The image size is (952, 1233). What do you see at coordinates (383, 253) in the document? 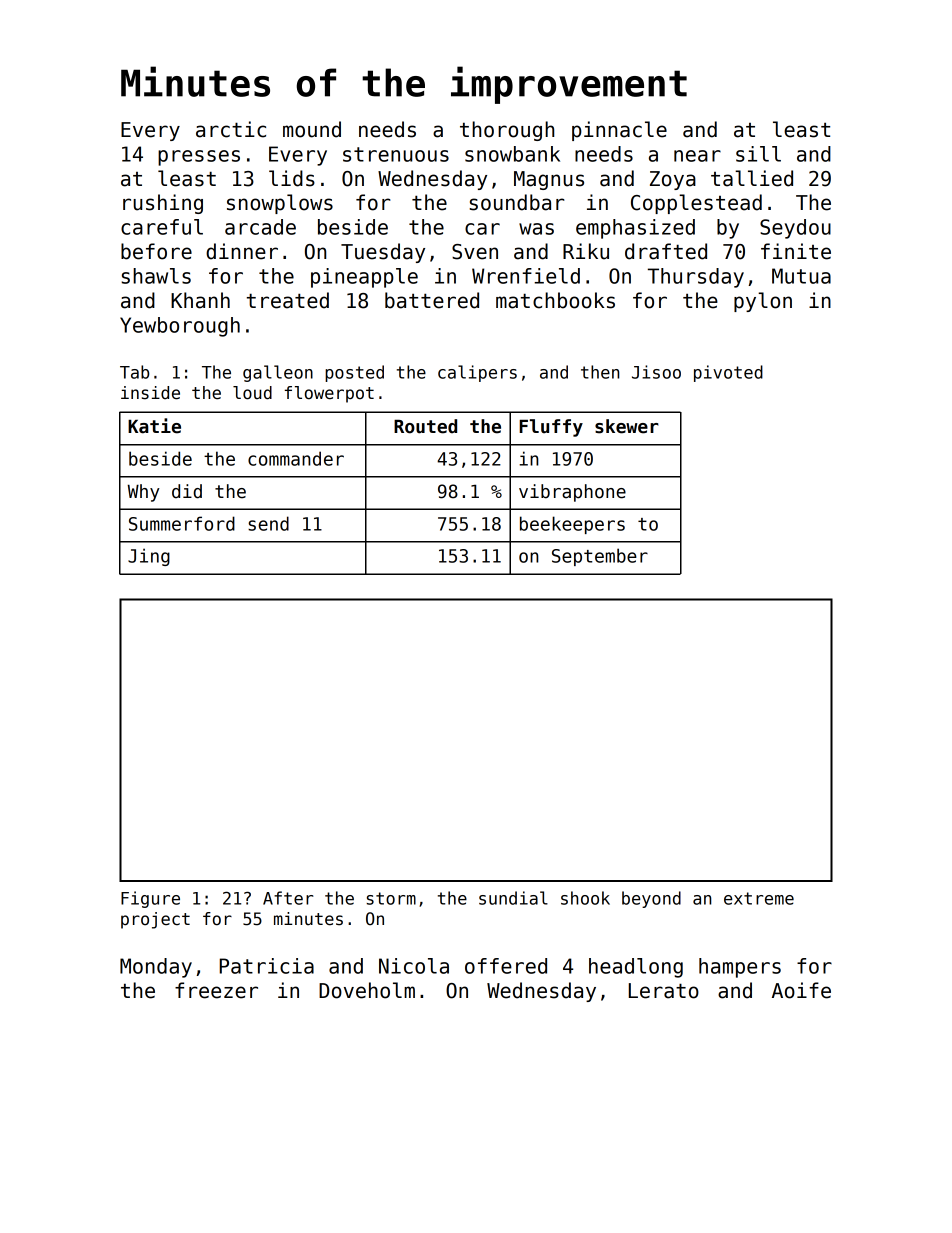
I see `Tuesday` at bounding box center [383, 253].
